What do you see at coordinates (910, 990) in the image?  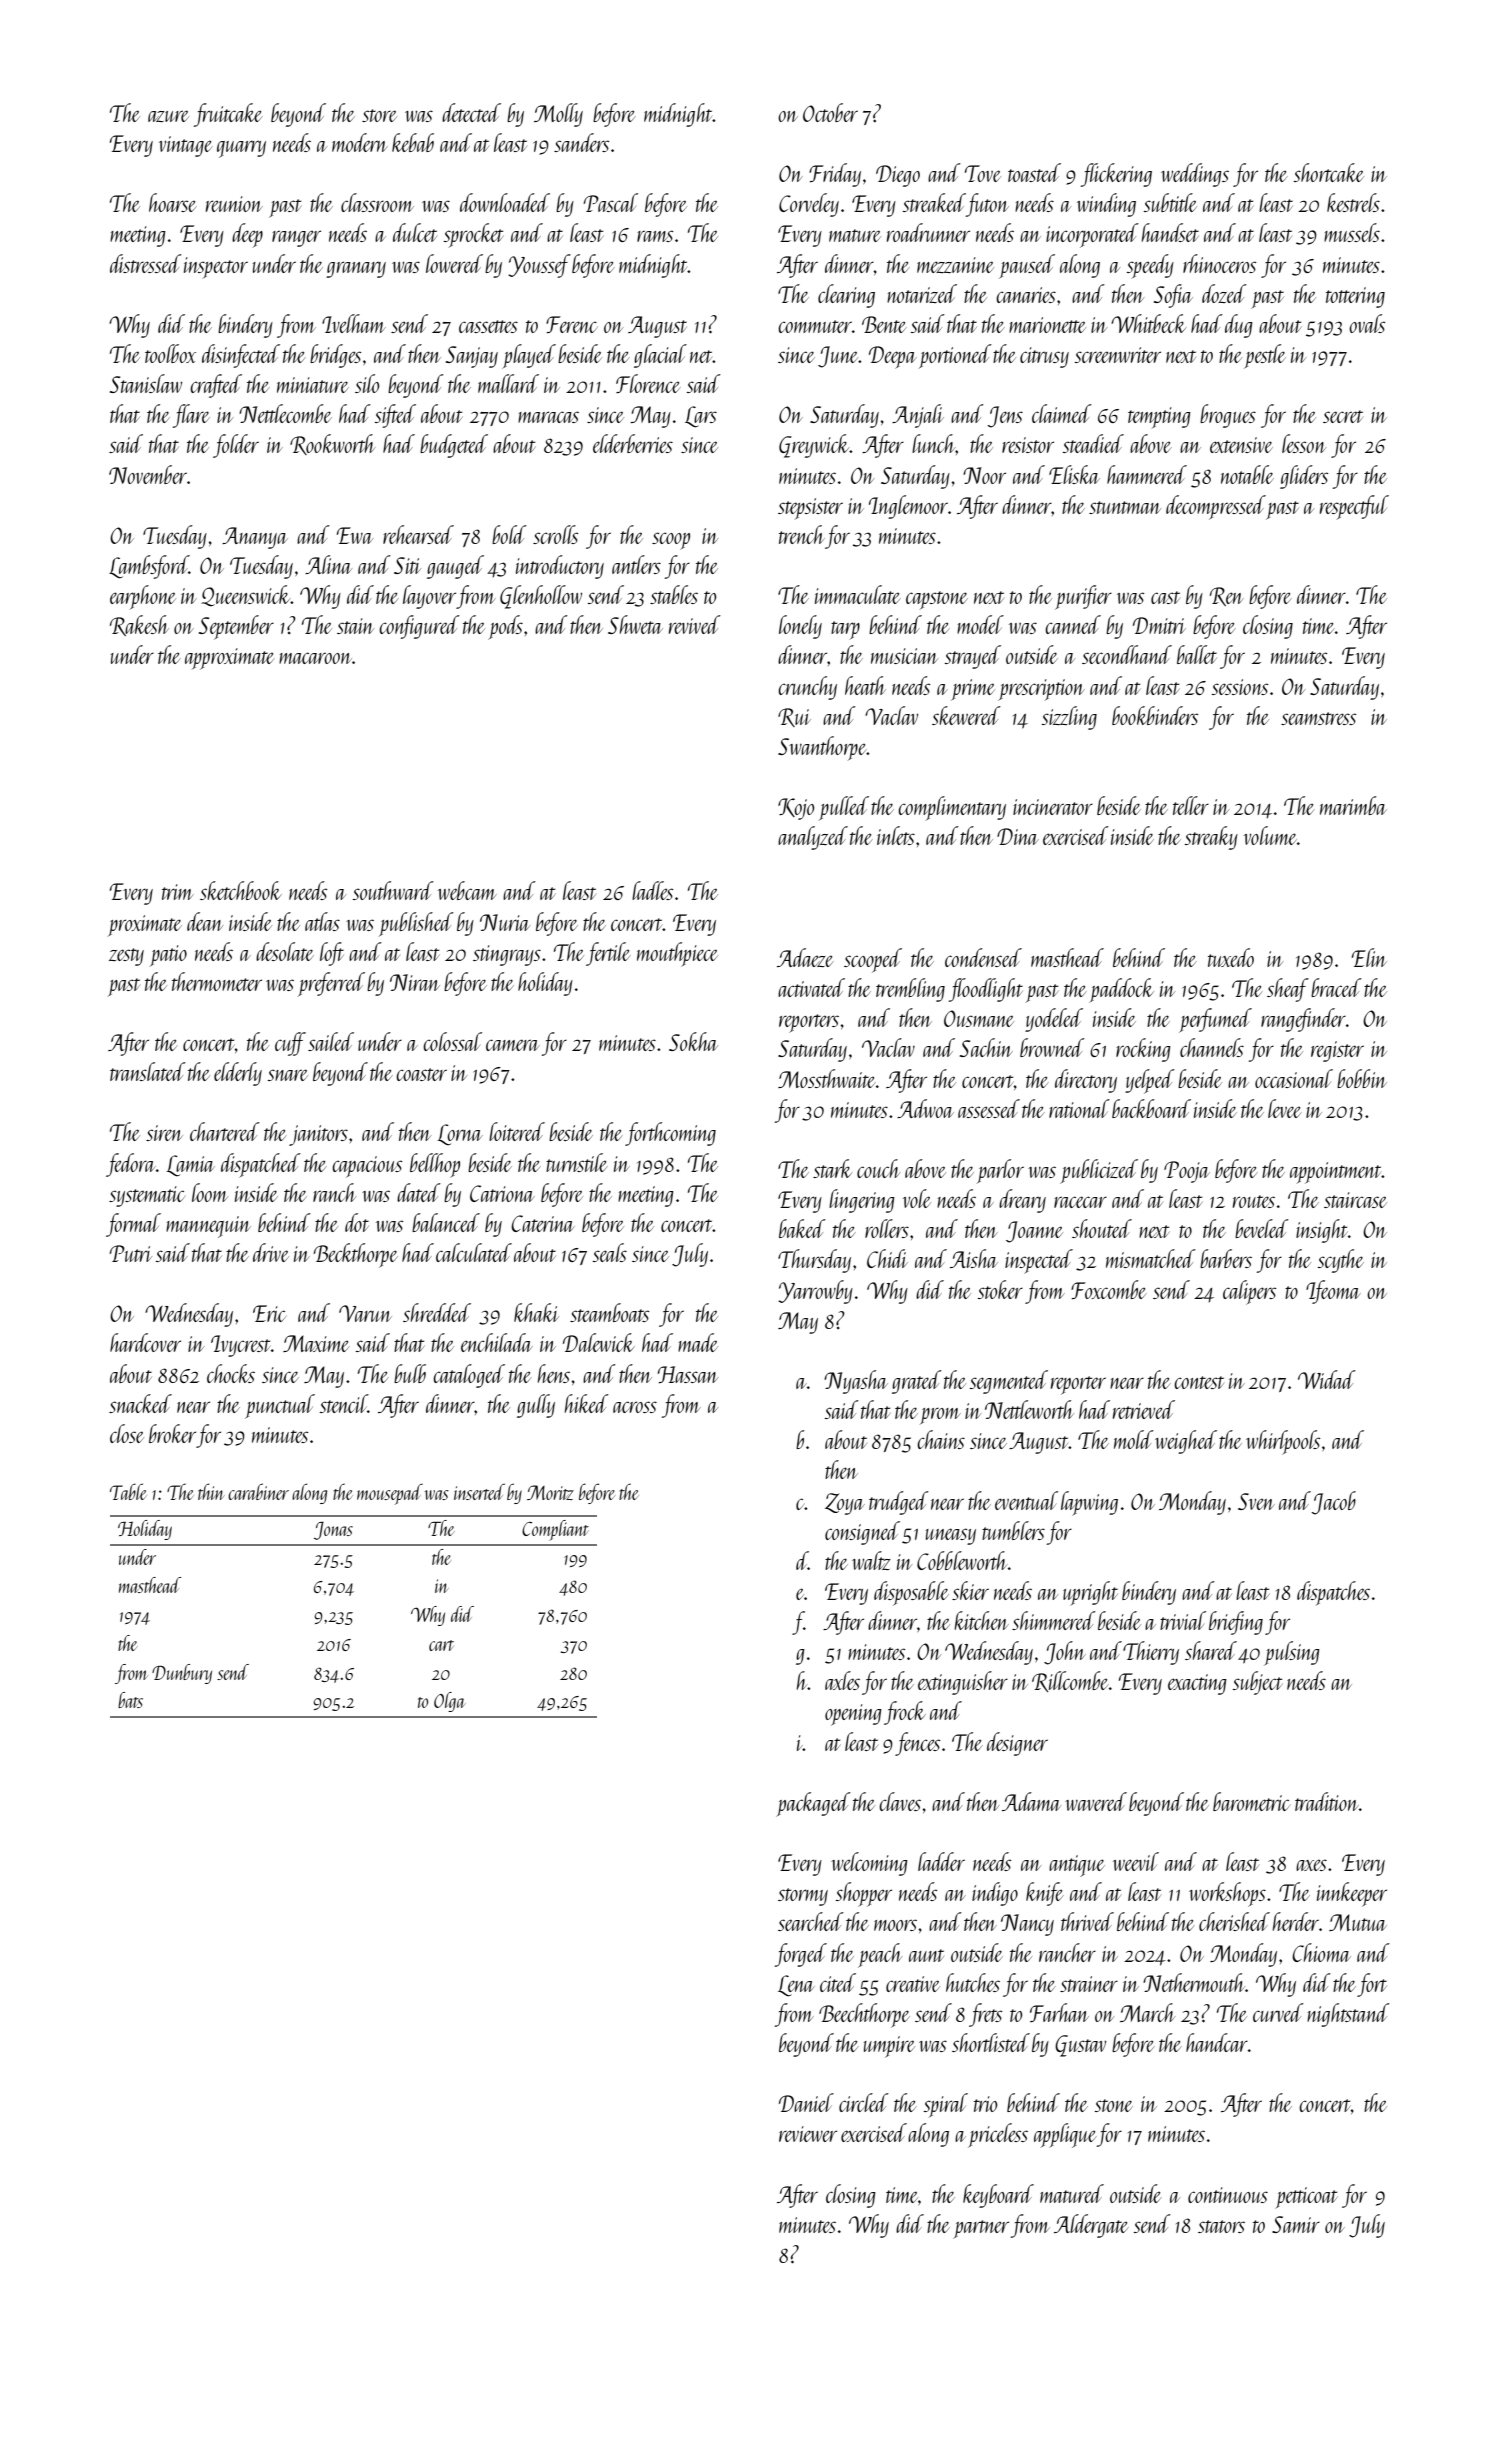 I see `trembling` at bounding box center [910, 990].
